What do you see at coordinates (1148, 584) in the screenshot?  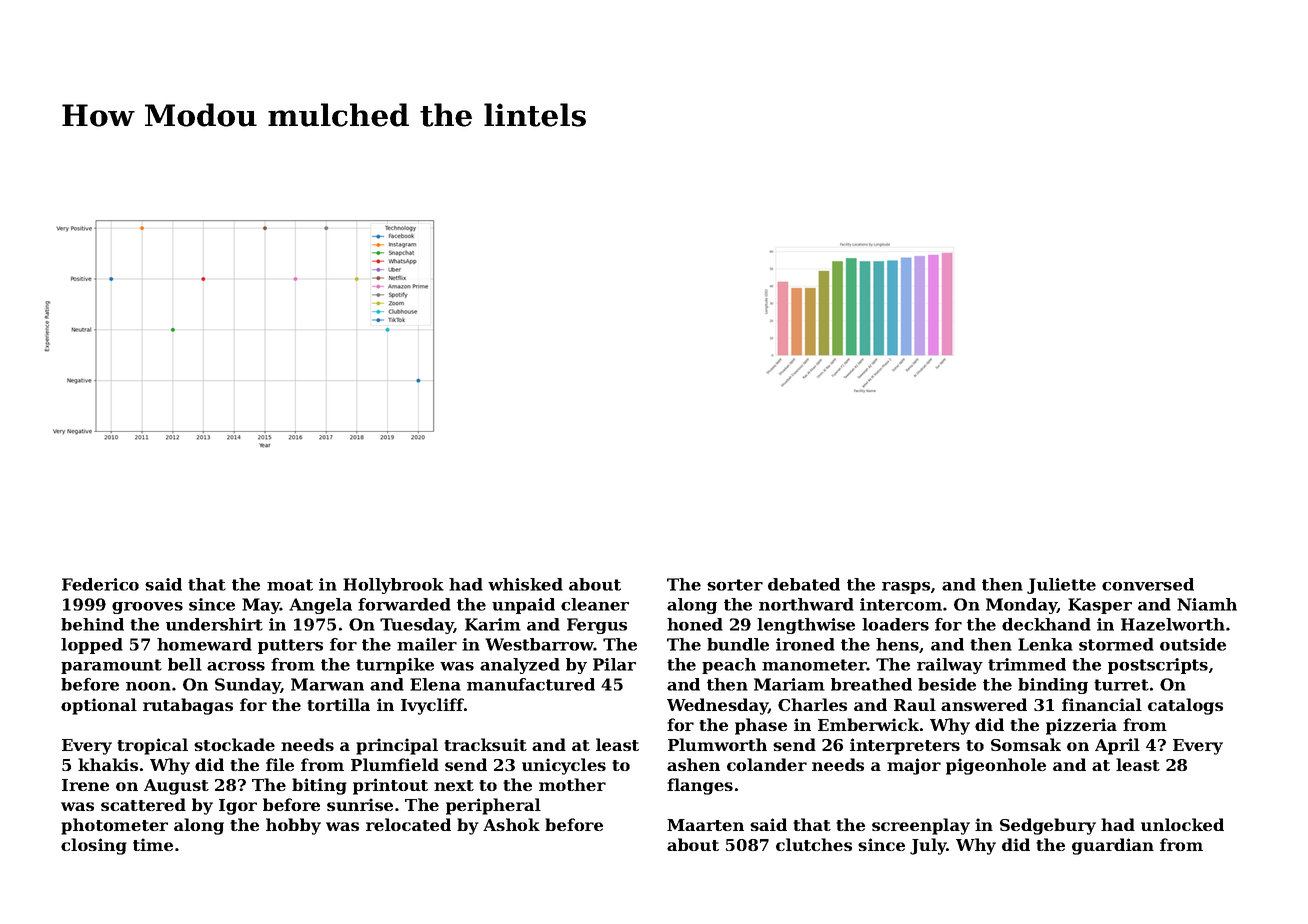 I see `conversed` at bounding box center [1148, 584].
